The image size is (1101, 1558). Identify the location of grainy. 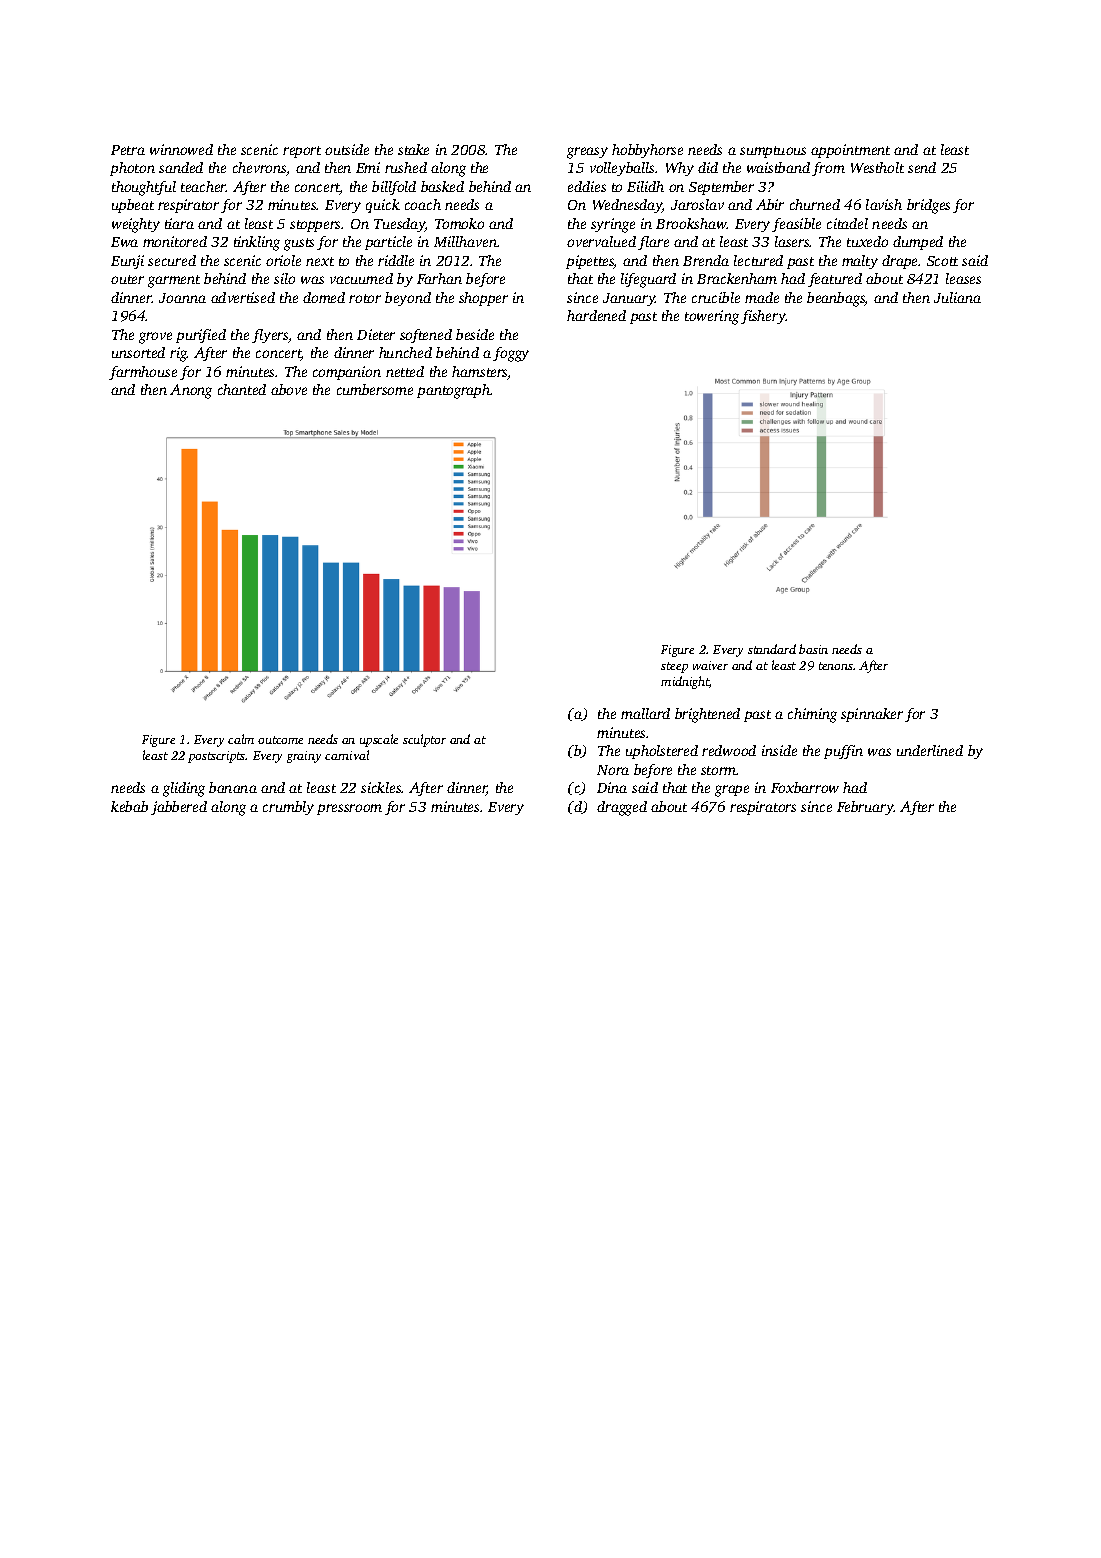
(304, 757).
